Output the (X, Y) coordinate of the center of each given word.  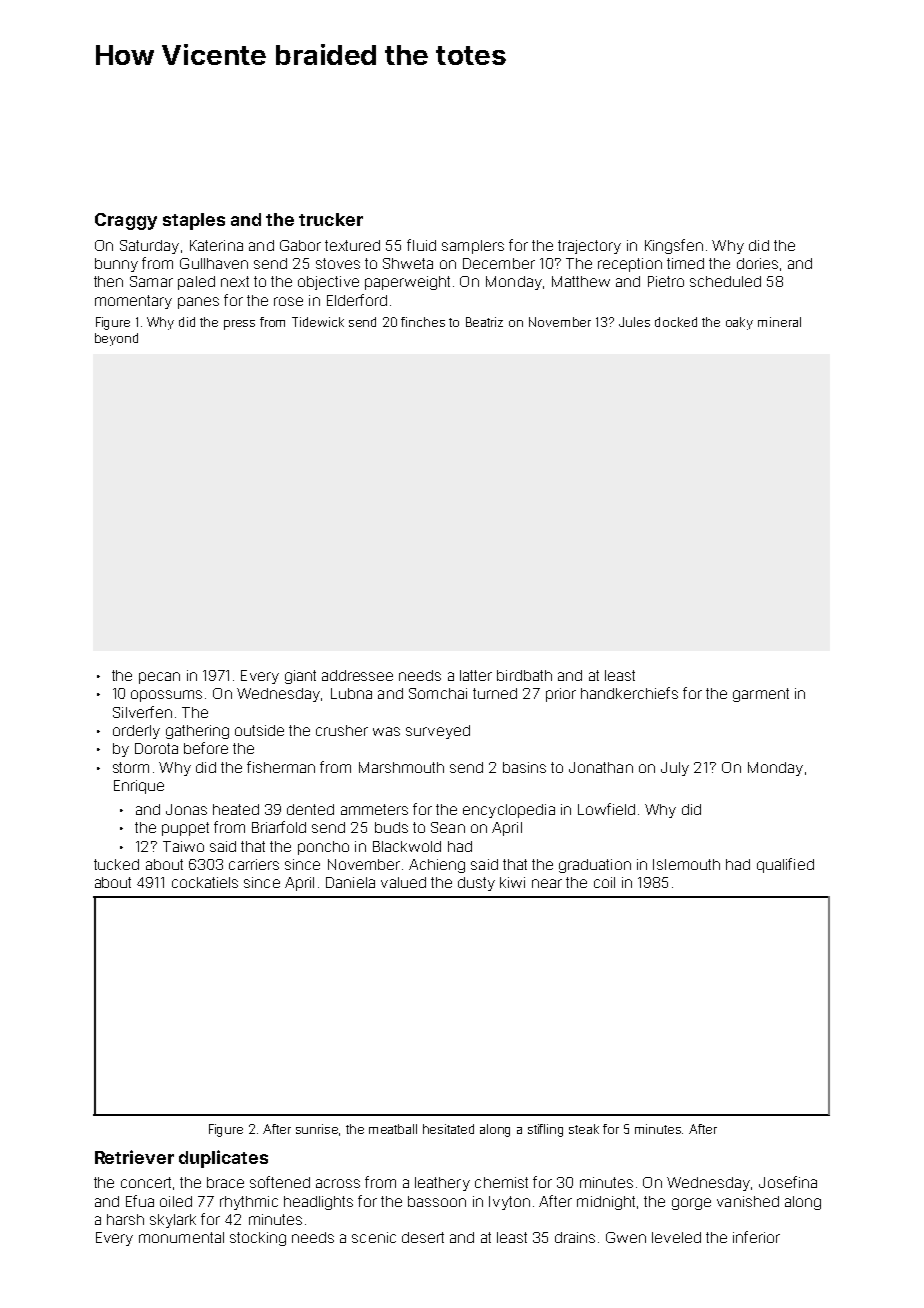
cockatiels (205, 882)
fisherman (281, 767)
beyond (116, 339)
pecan (159, 678)
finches (423, 322)
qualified (785, 865)
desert (423, 1237)
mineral (779, 322)
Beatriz (484, 322)
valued (403, 882)
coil (604, 882)
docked (676, 322)
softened (280, 1182)
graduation (595, 866)
